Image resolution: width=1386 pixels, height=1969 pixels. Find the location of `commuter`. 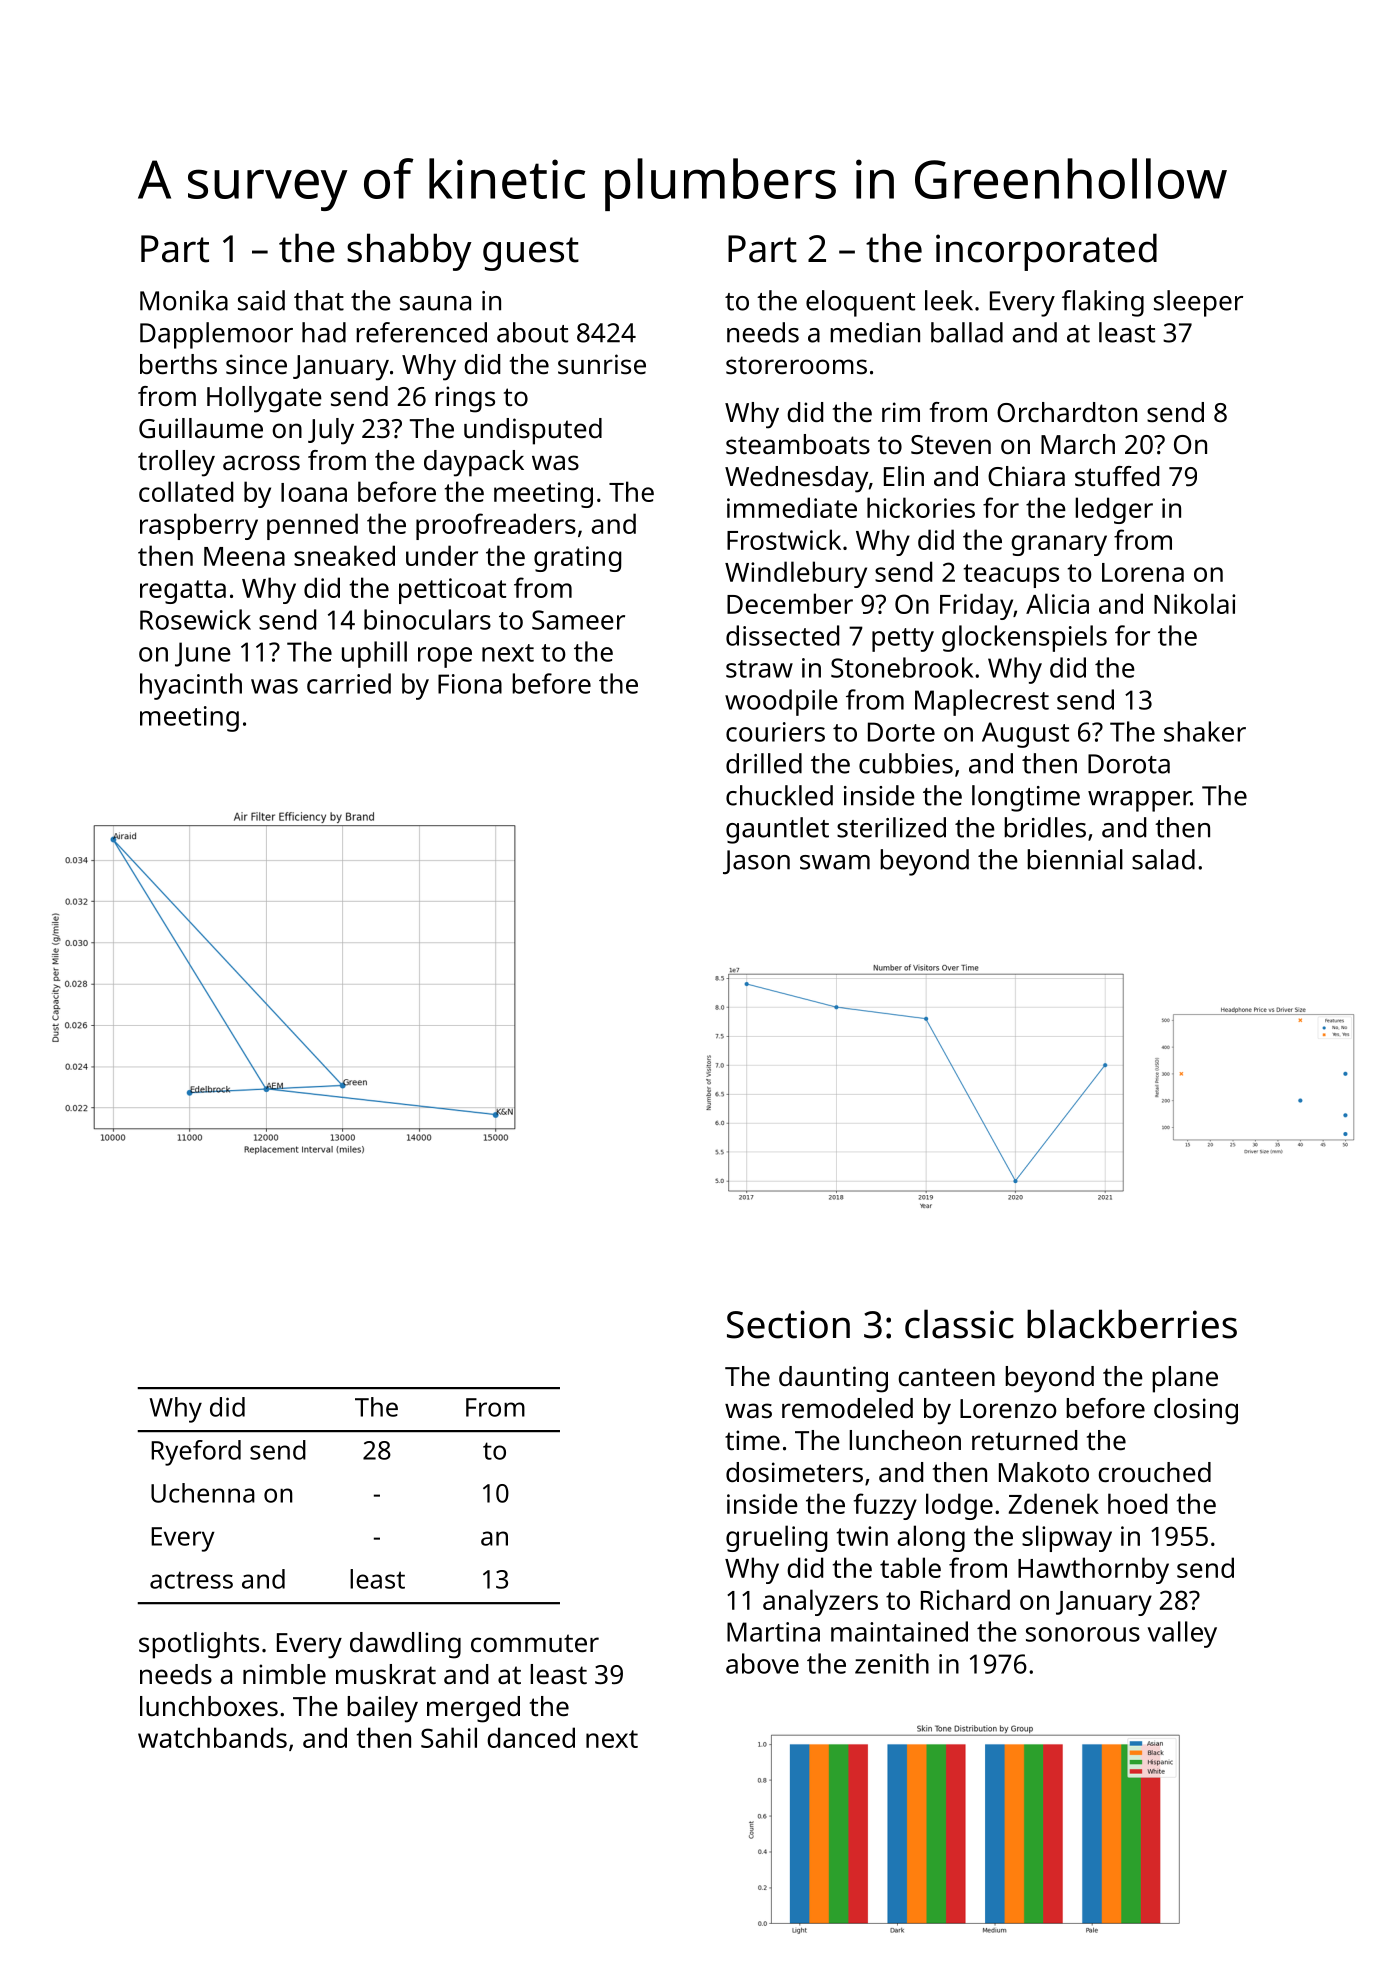

commuter is located at coordinates (535, 1643).
